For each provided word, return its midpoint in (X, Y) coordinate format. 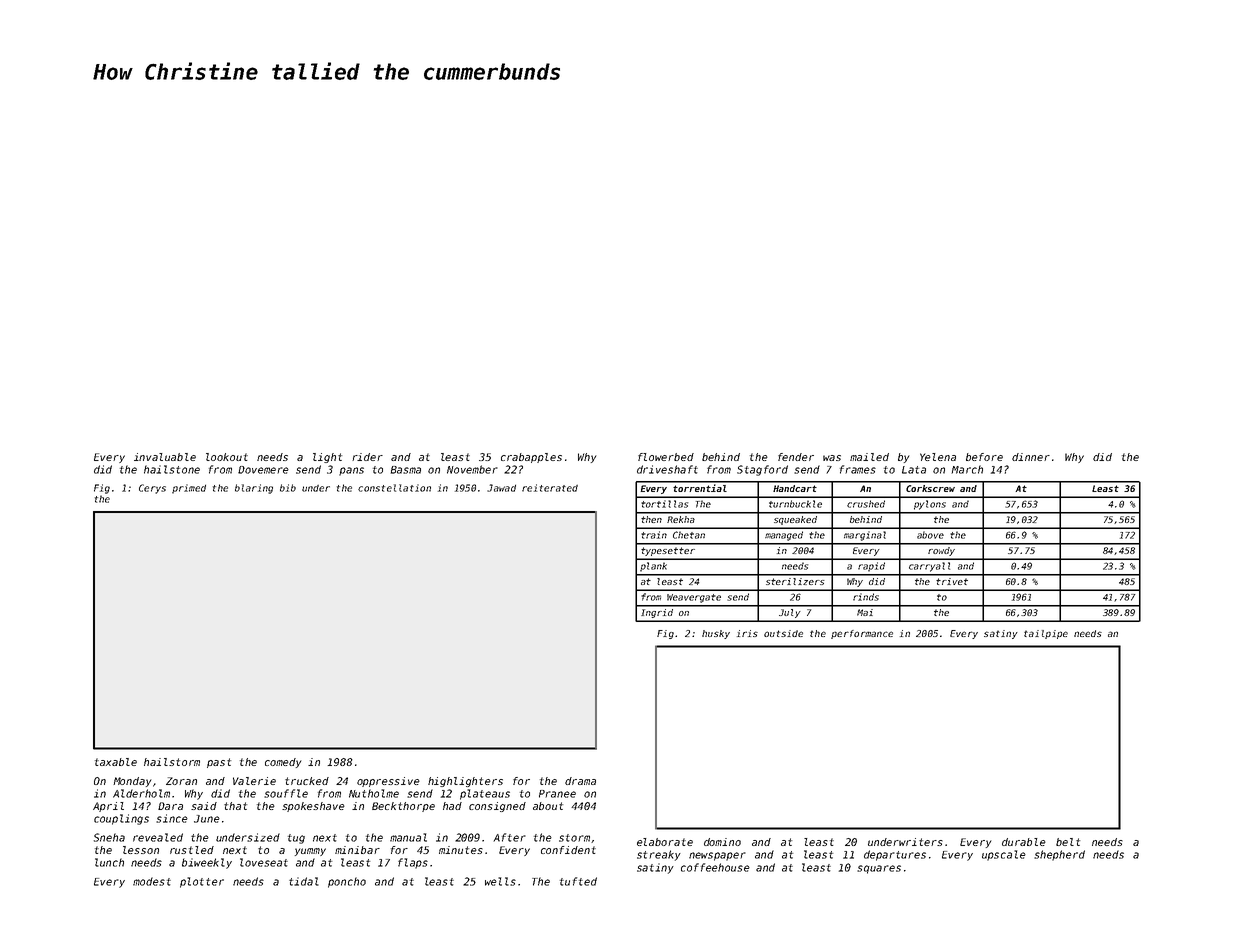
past (219, 763)
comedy (283, 763)
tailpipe (1046, 634)
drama (580, 781)
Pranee (557, 794)
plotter (202, 882)
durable (1024, 842)
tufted (578, 881)
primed (189, 489)
